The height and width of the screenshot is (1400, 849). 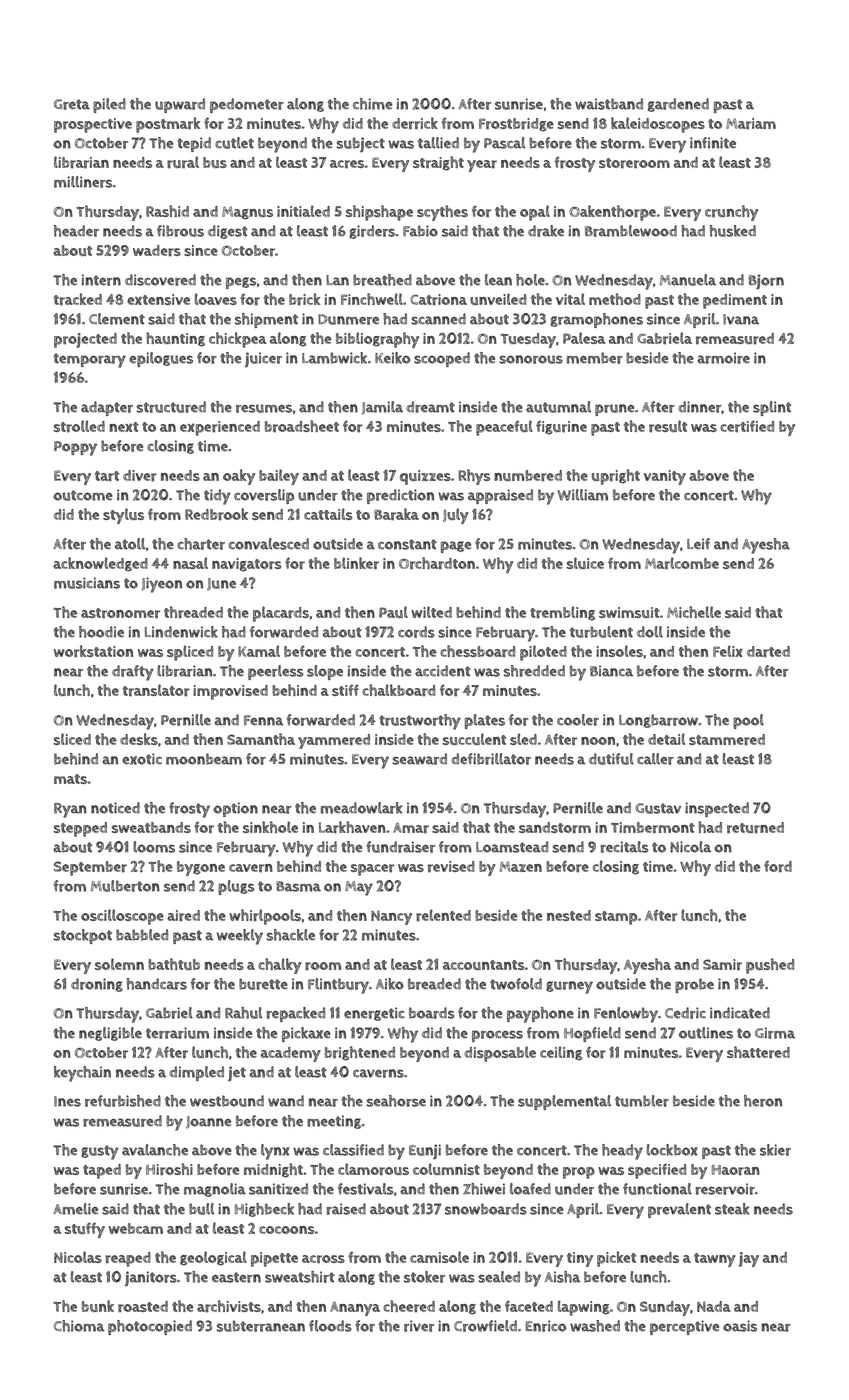 I want to click on Mariam, so click(x=751, y=124).
